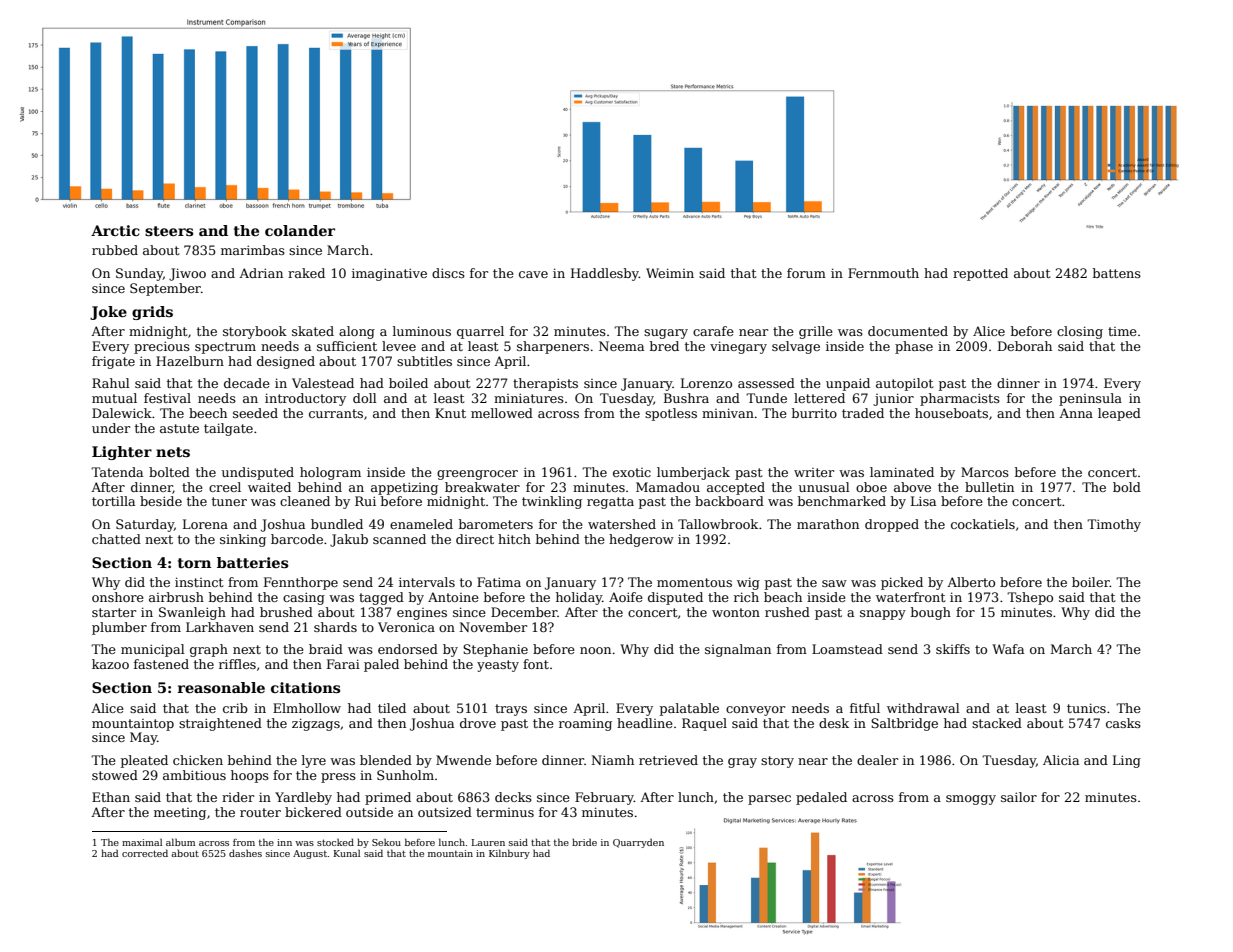 The image size is (1233, 952). What do you see at coordinates (670, 273) in the image?
I see `Weimin` at bounding box center [670, 273].
